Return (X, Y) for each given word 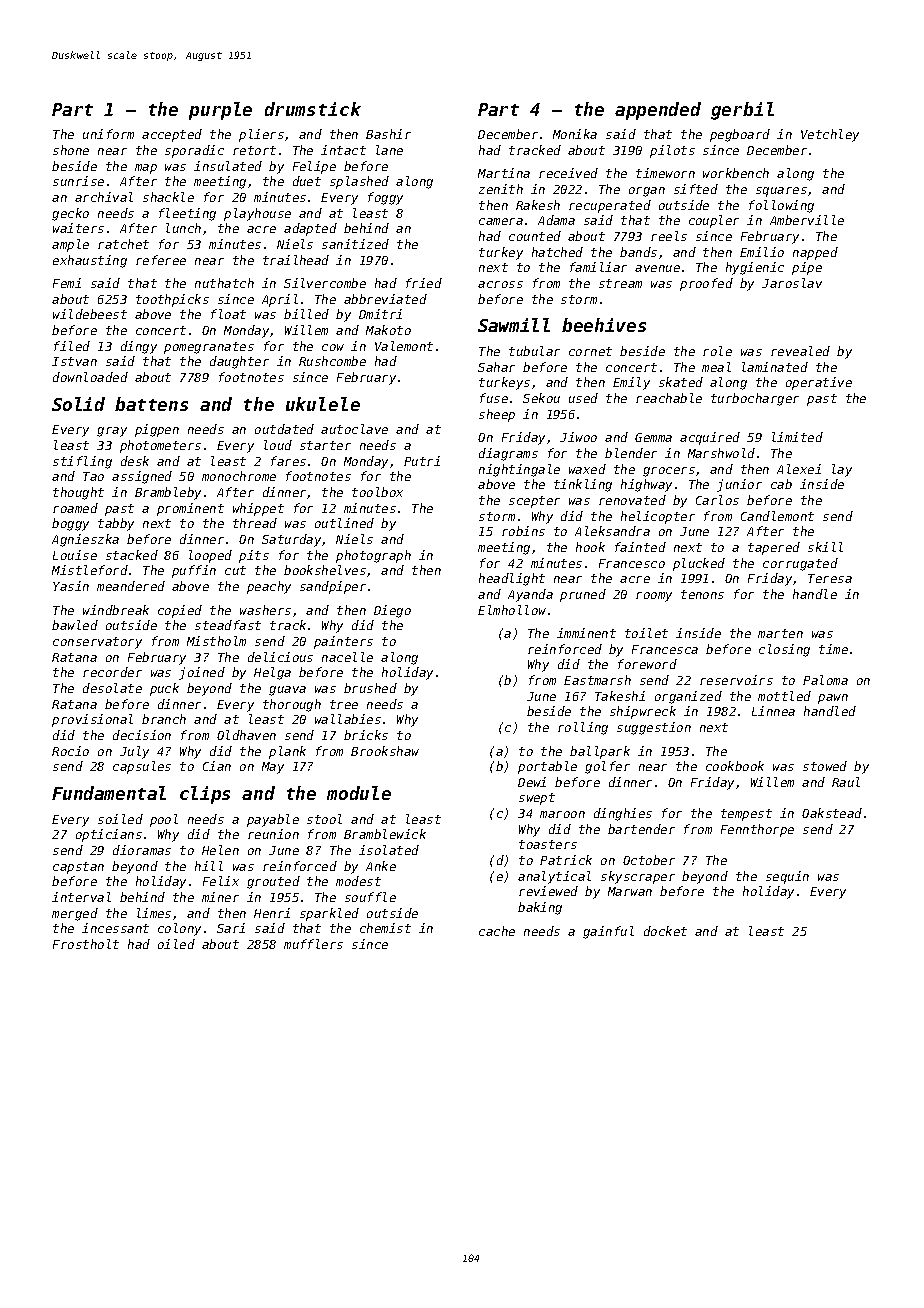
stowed (825, 766)
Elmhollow (512, 610)
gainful (608, 932)
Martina (504, 173)
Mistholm (216, 641)
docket (665, 931)
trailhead (296, 260)
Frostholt (86, 944)
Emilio (762, 252)
